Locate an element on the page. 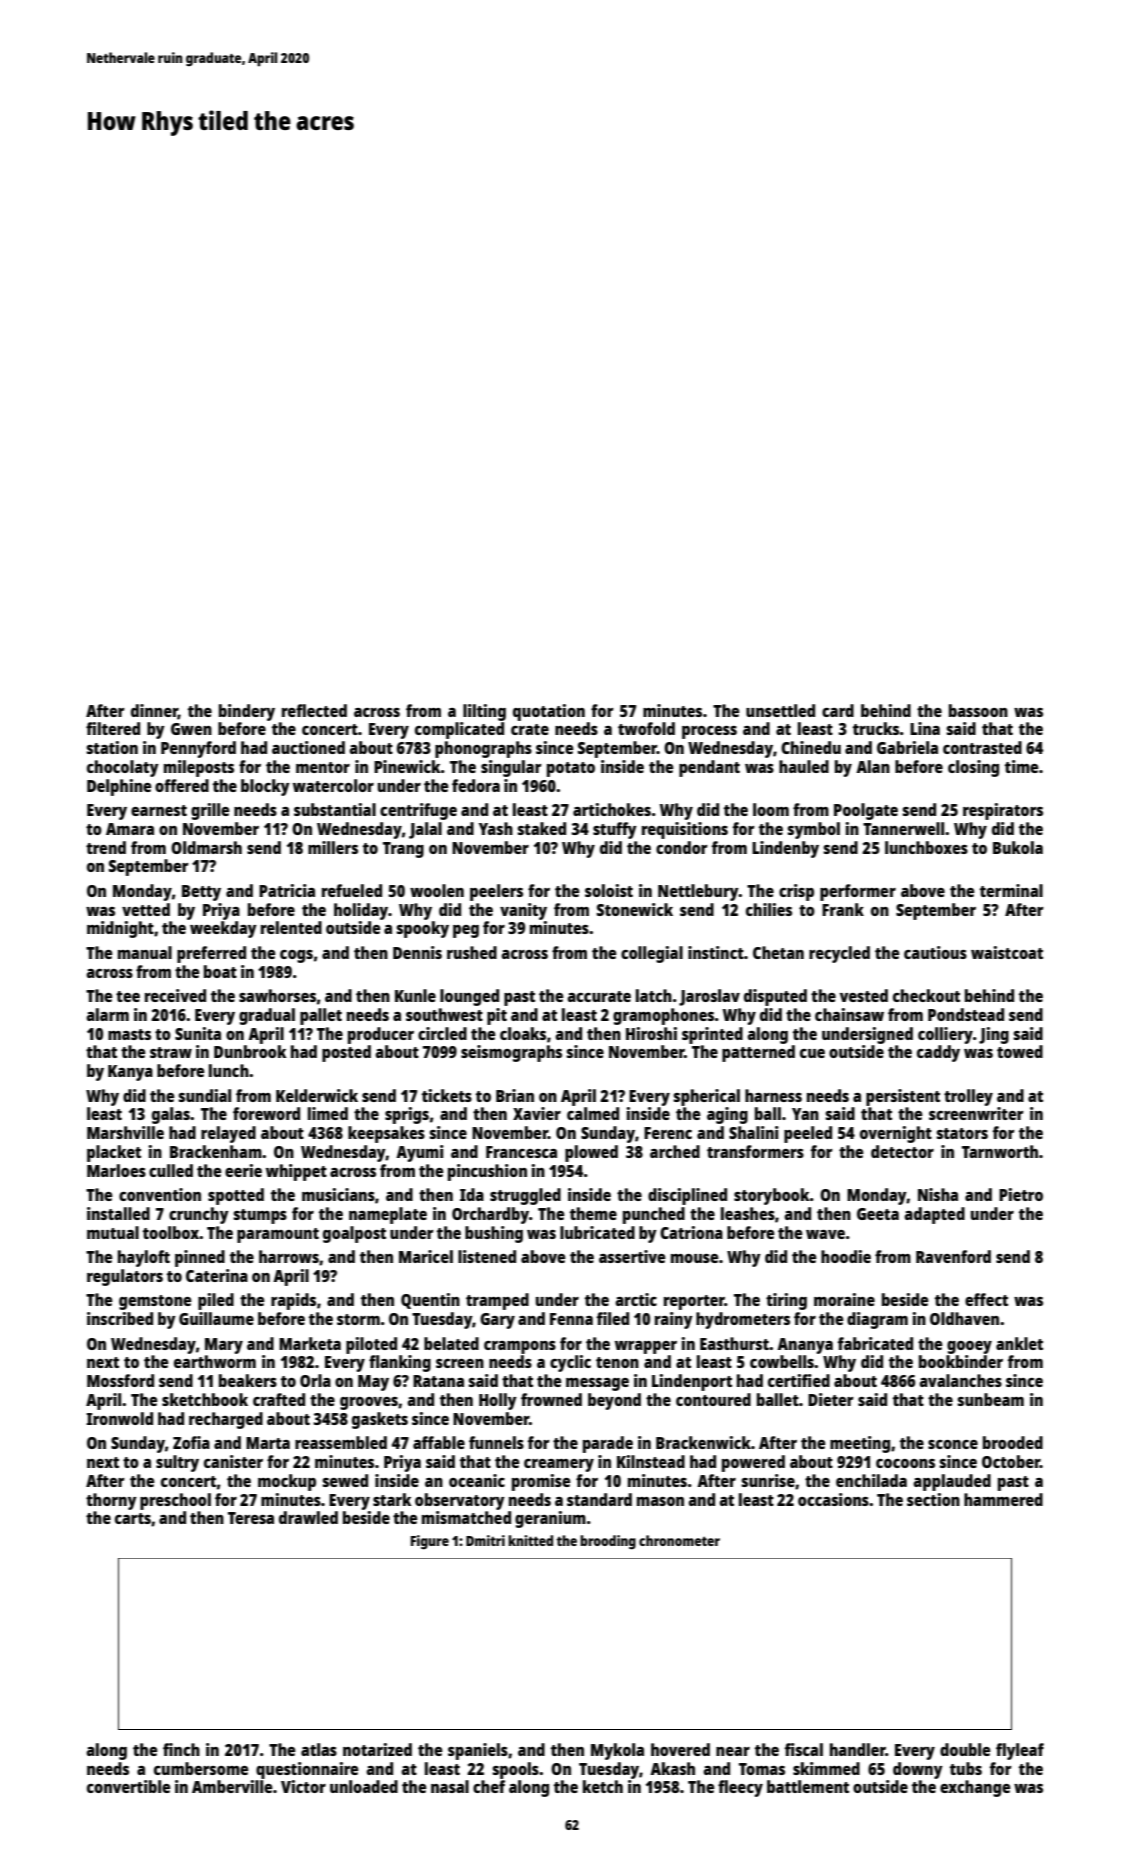 The width and height of the document is (1130, 1862). reassembled is located at coordinates (341, 1442).
